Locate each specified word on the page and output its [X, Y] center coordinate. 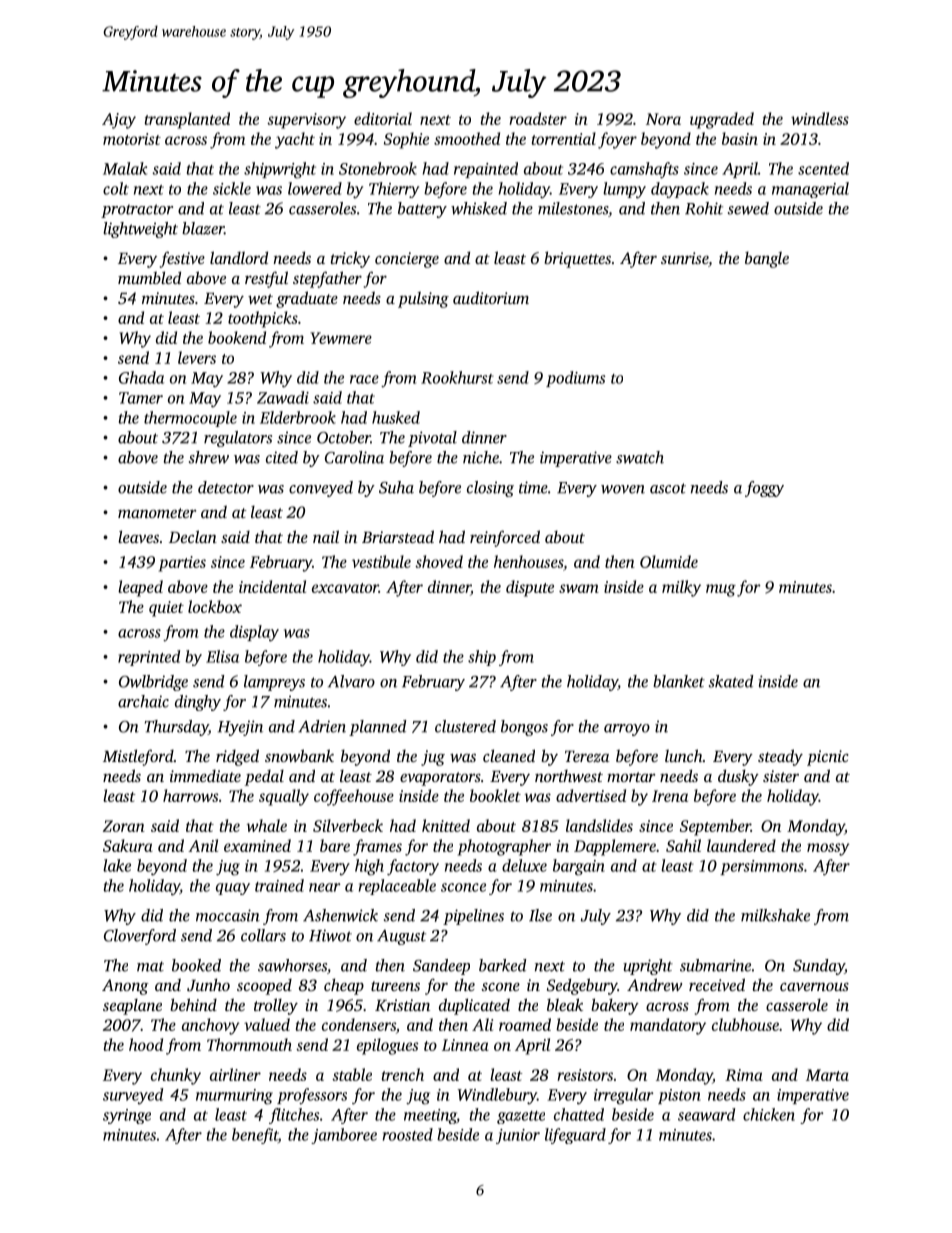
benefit [255, 1136]
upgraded [722, 120]
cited [282, 457]
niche [481, 457]
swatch [640, 457]
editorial [383, 118]
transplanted [187, 120]
